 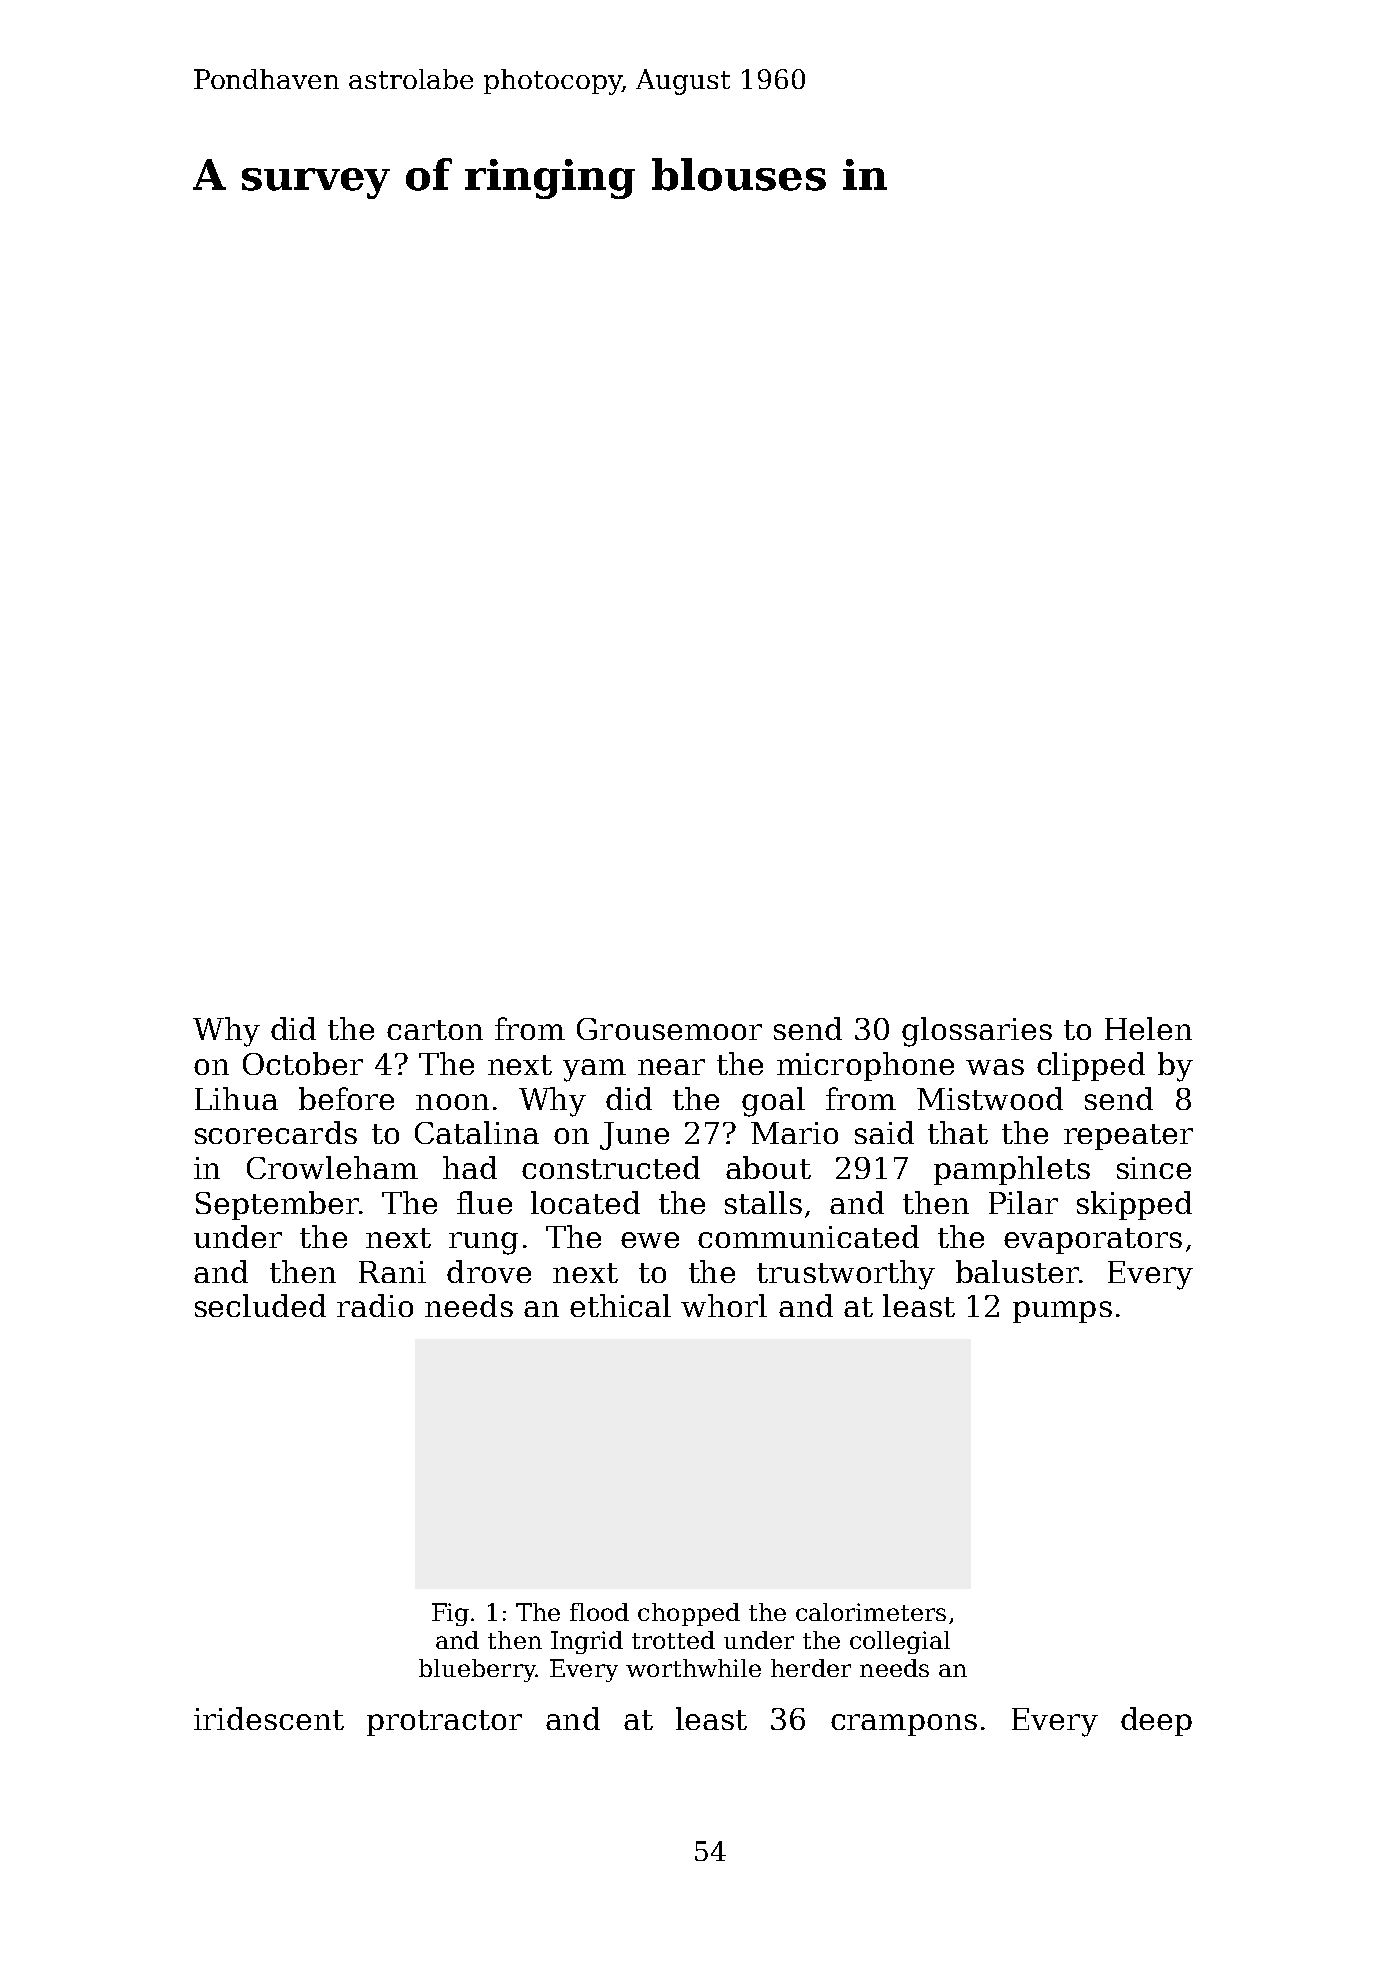 What do you see at coordinates (689, 1614) in the image?
I see `chopped` at bounding box center [689, 1614].
